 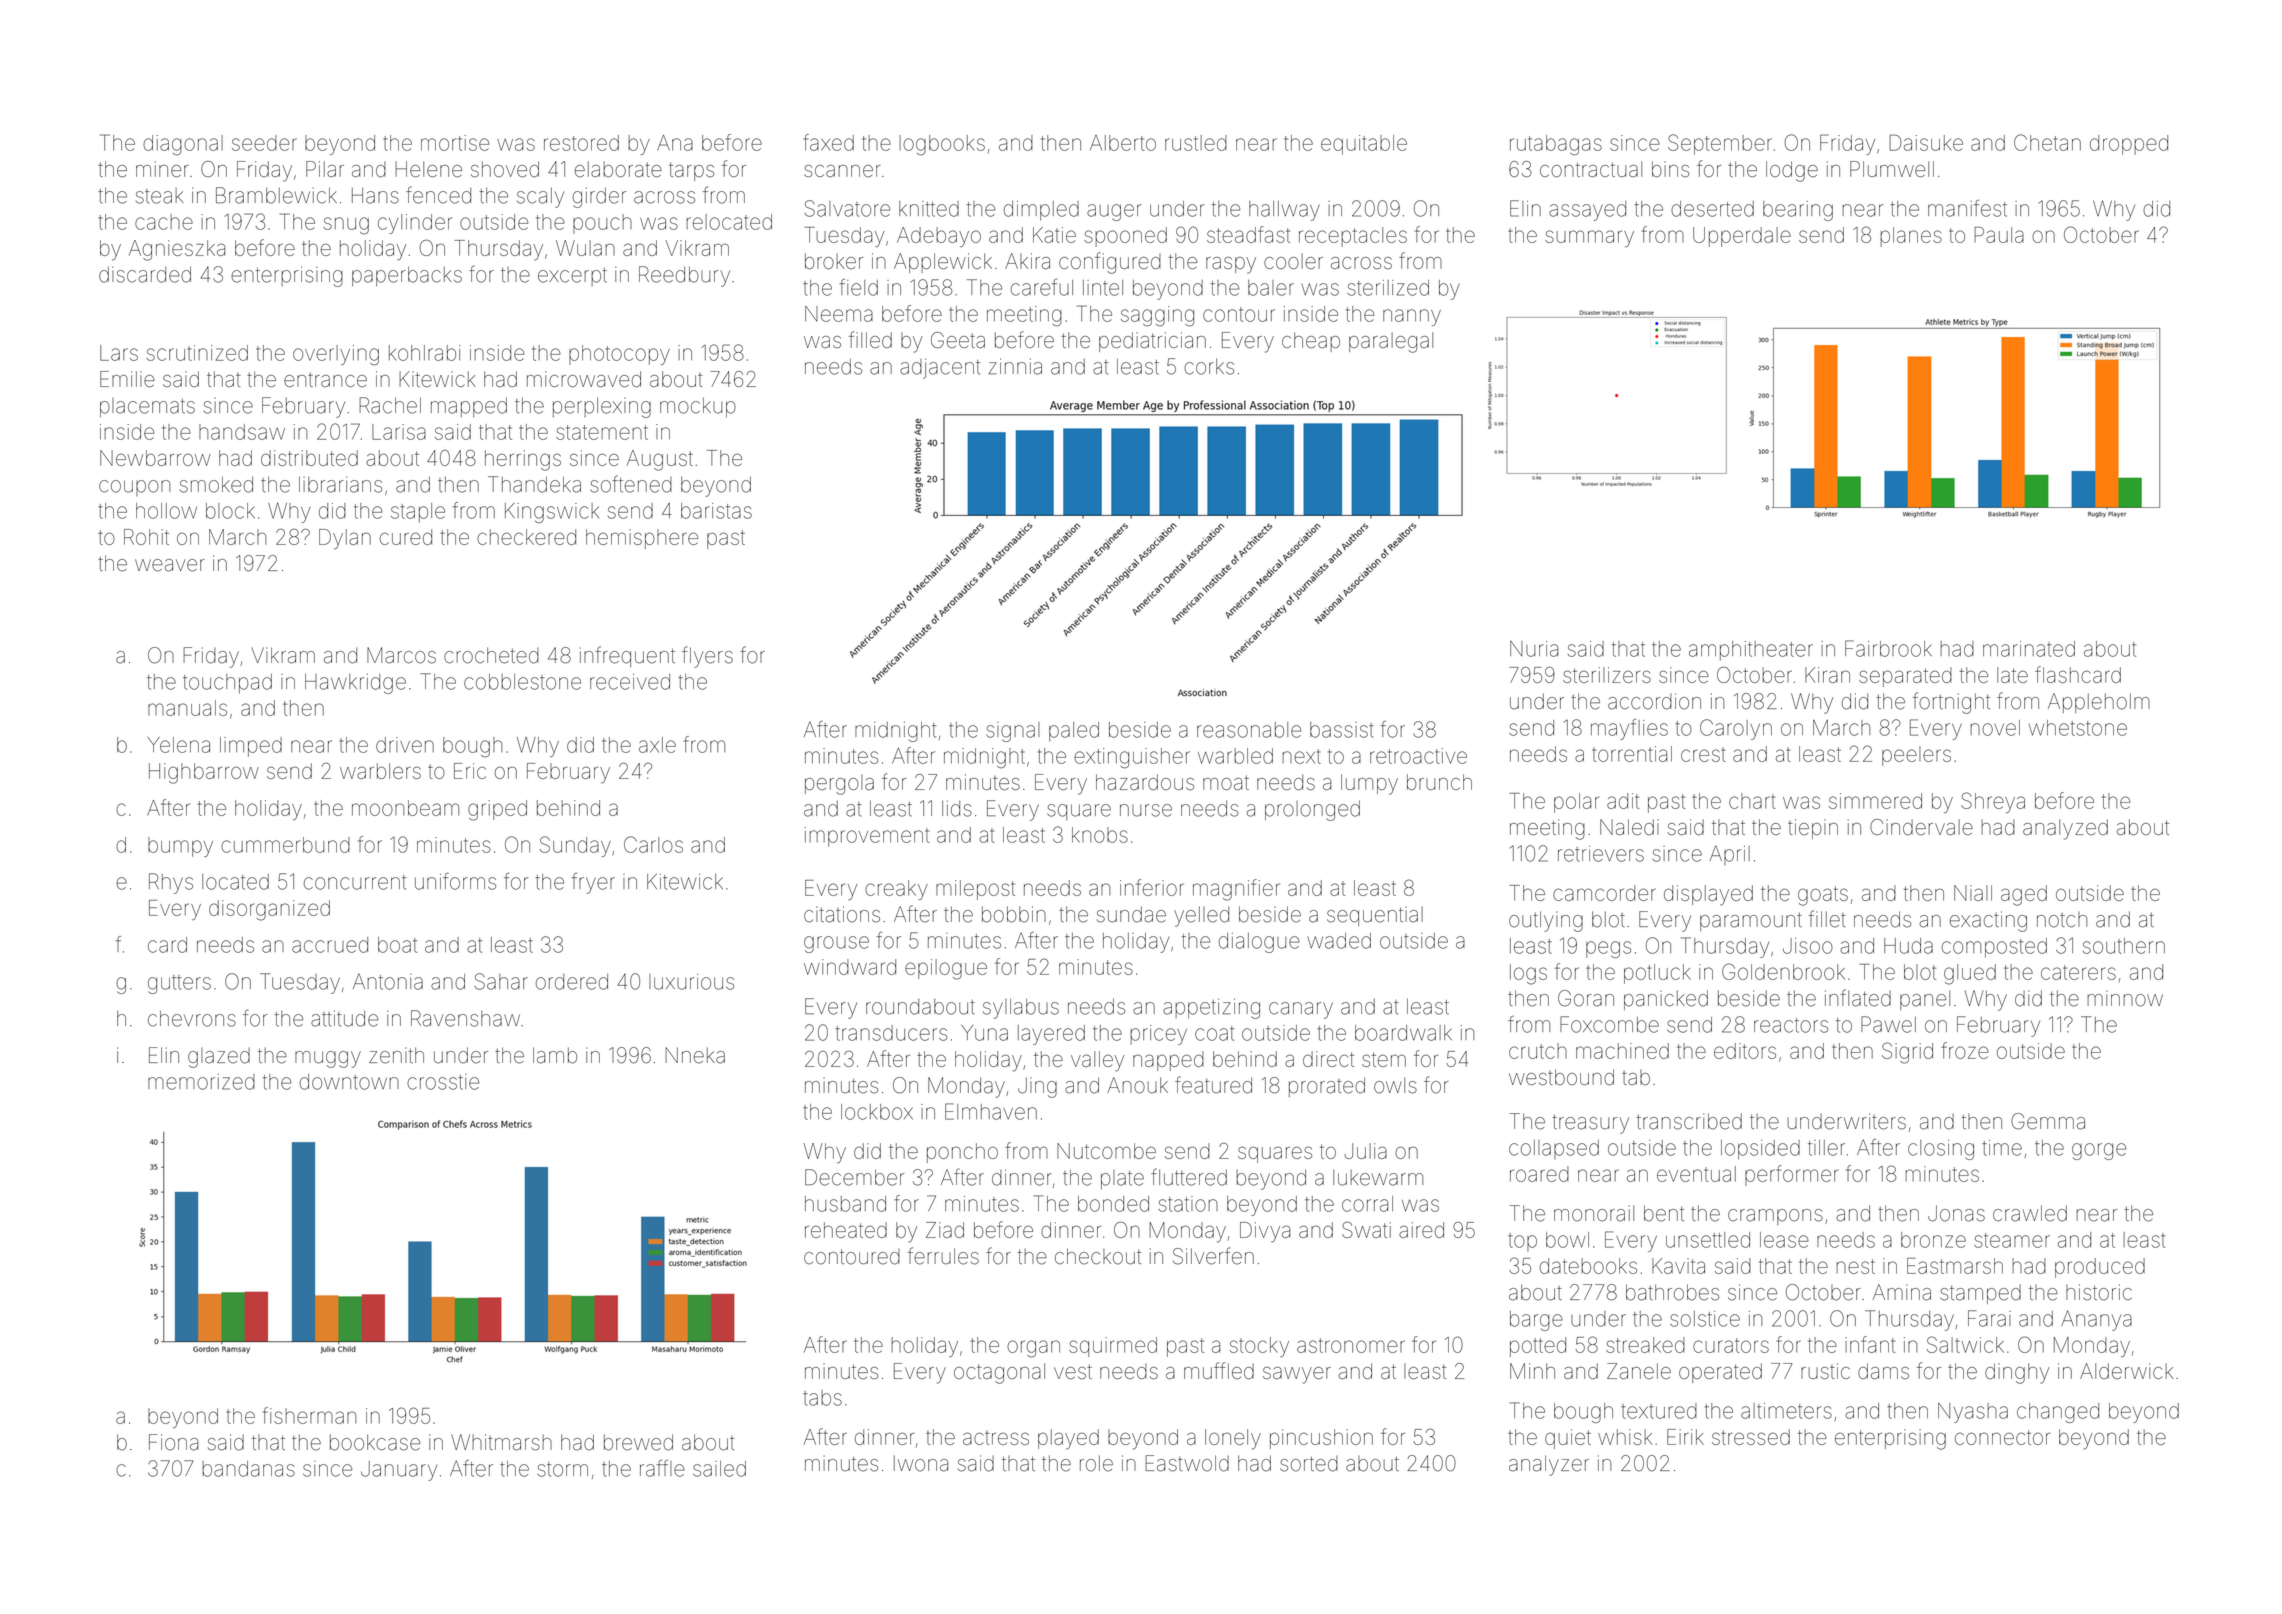 I want to click on paled, so click(x=1074, y=732).
